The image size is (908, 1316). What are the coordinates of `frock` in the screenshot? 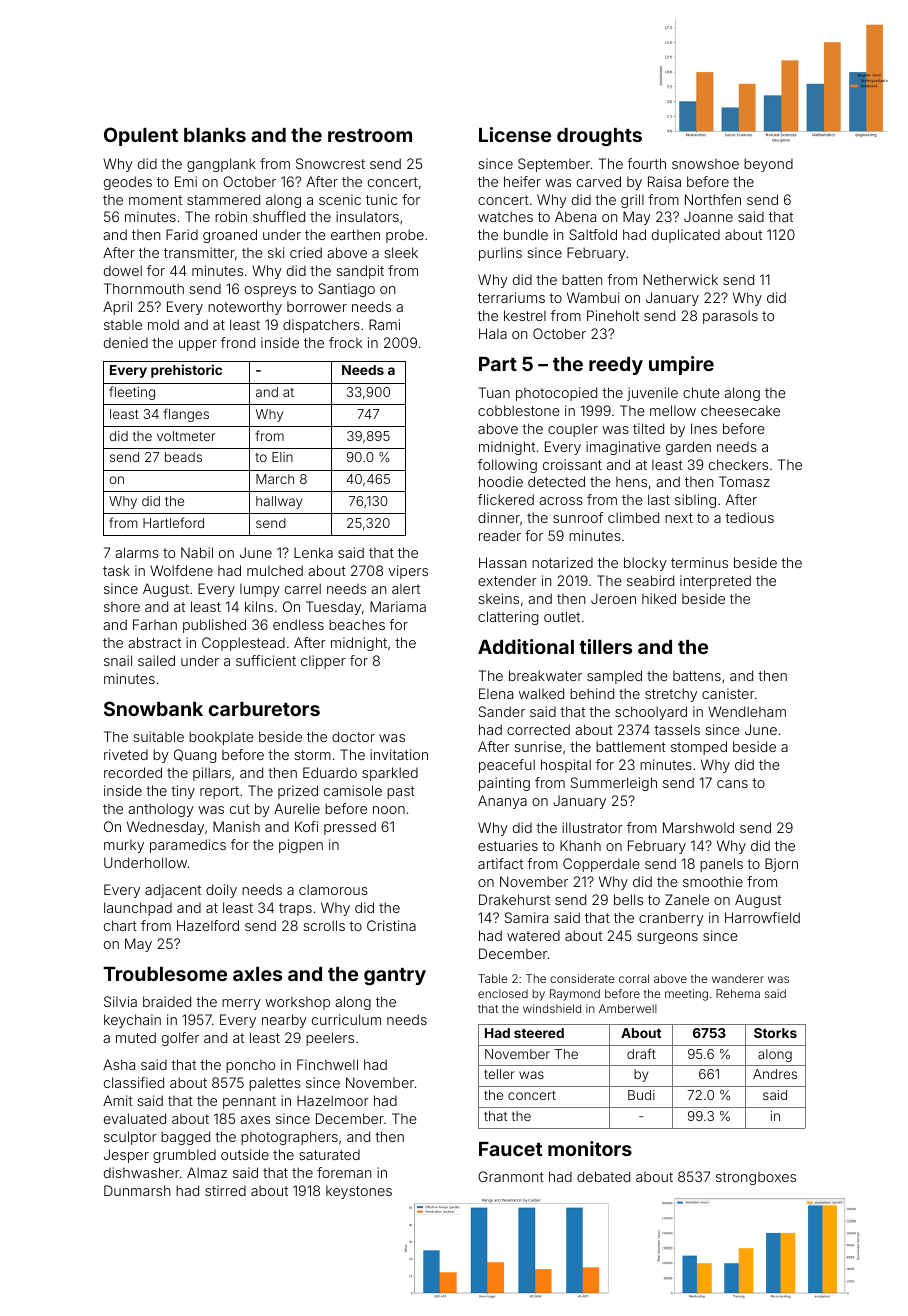 It's located at (345, 342).
